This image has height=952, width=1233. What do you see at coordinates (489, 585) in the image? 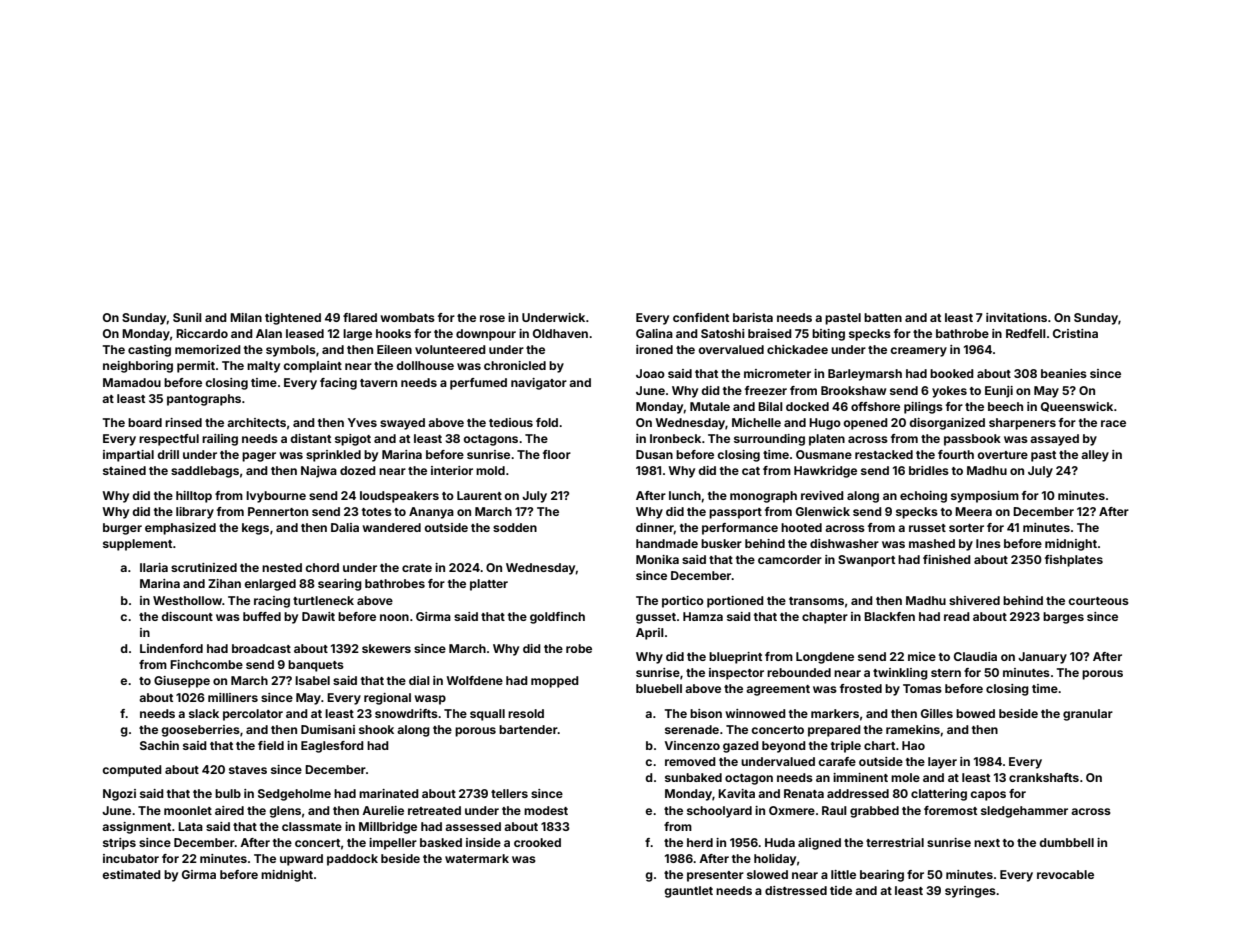
I see `platter` at bounding box center [489, 585].
